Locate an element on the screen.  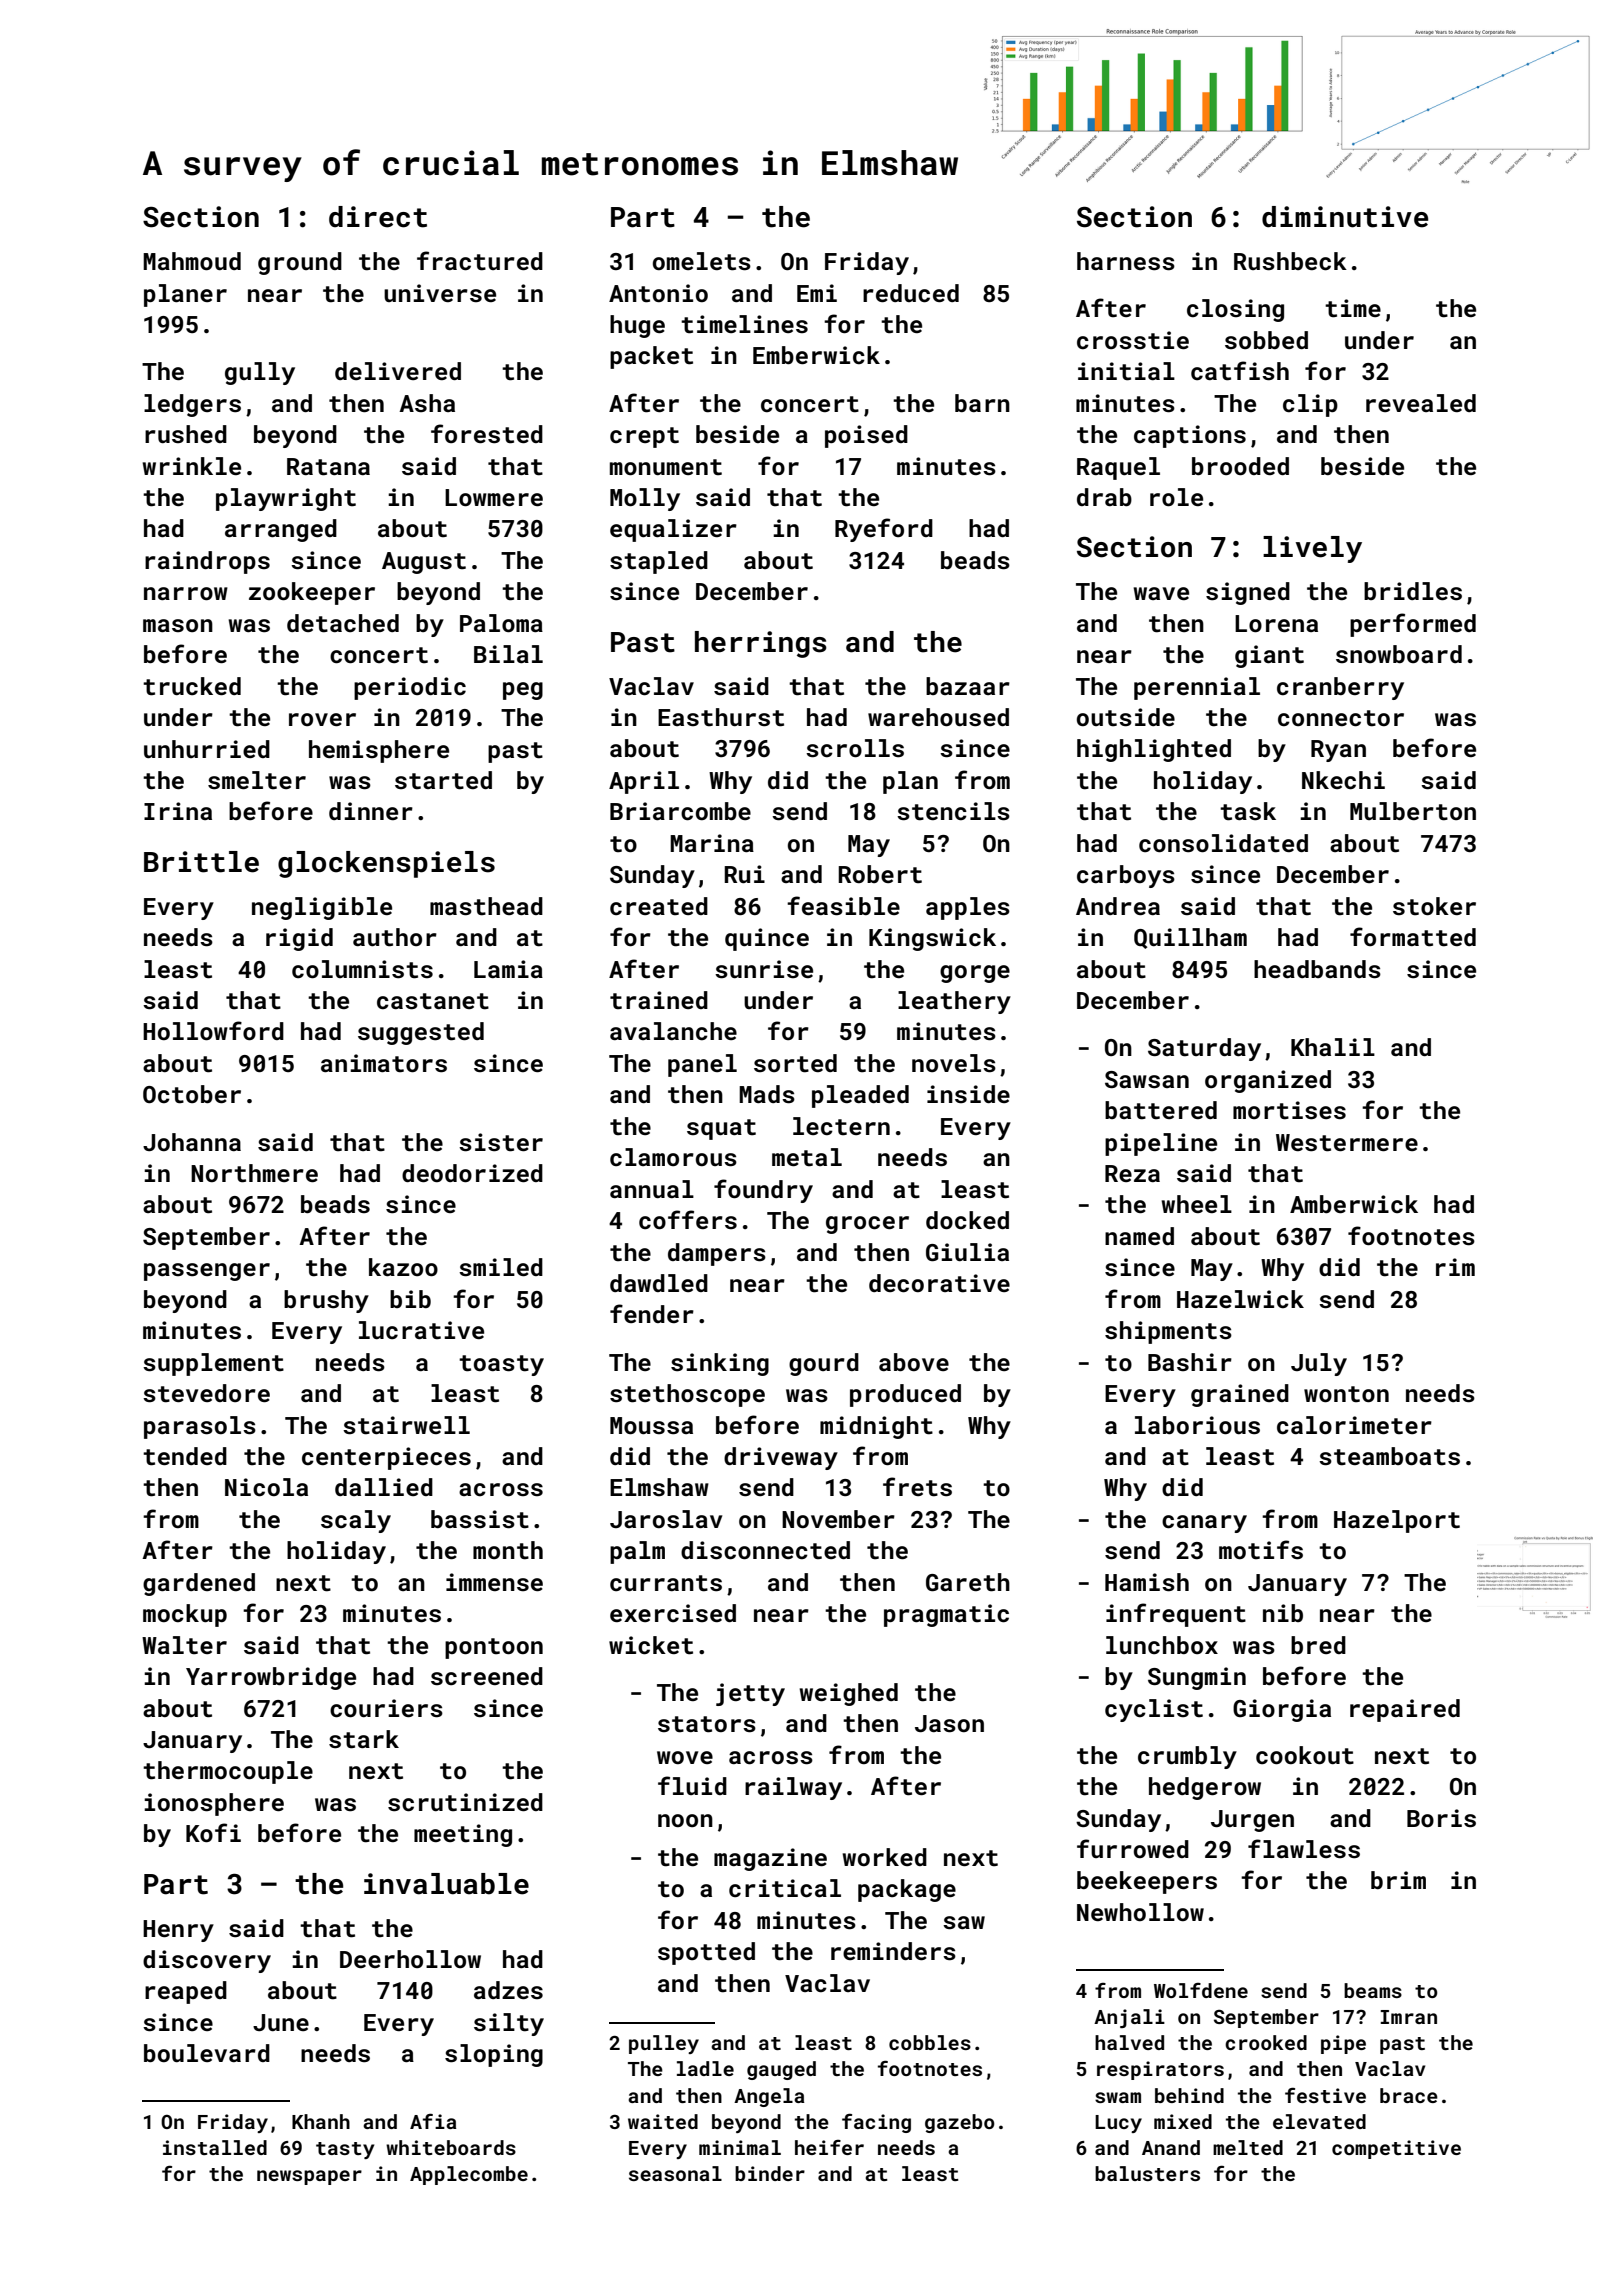
universe is located at coordinates (440, 293).
